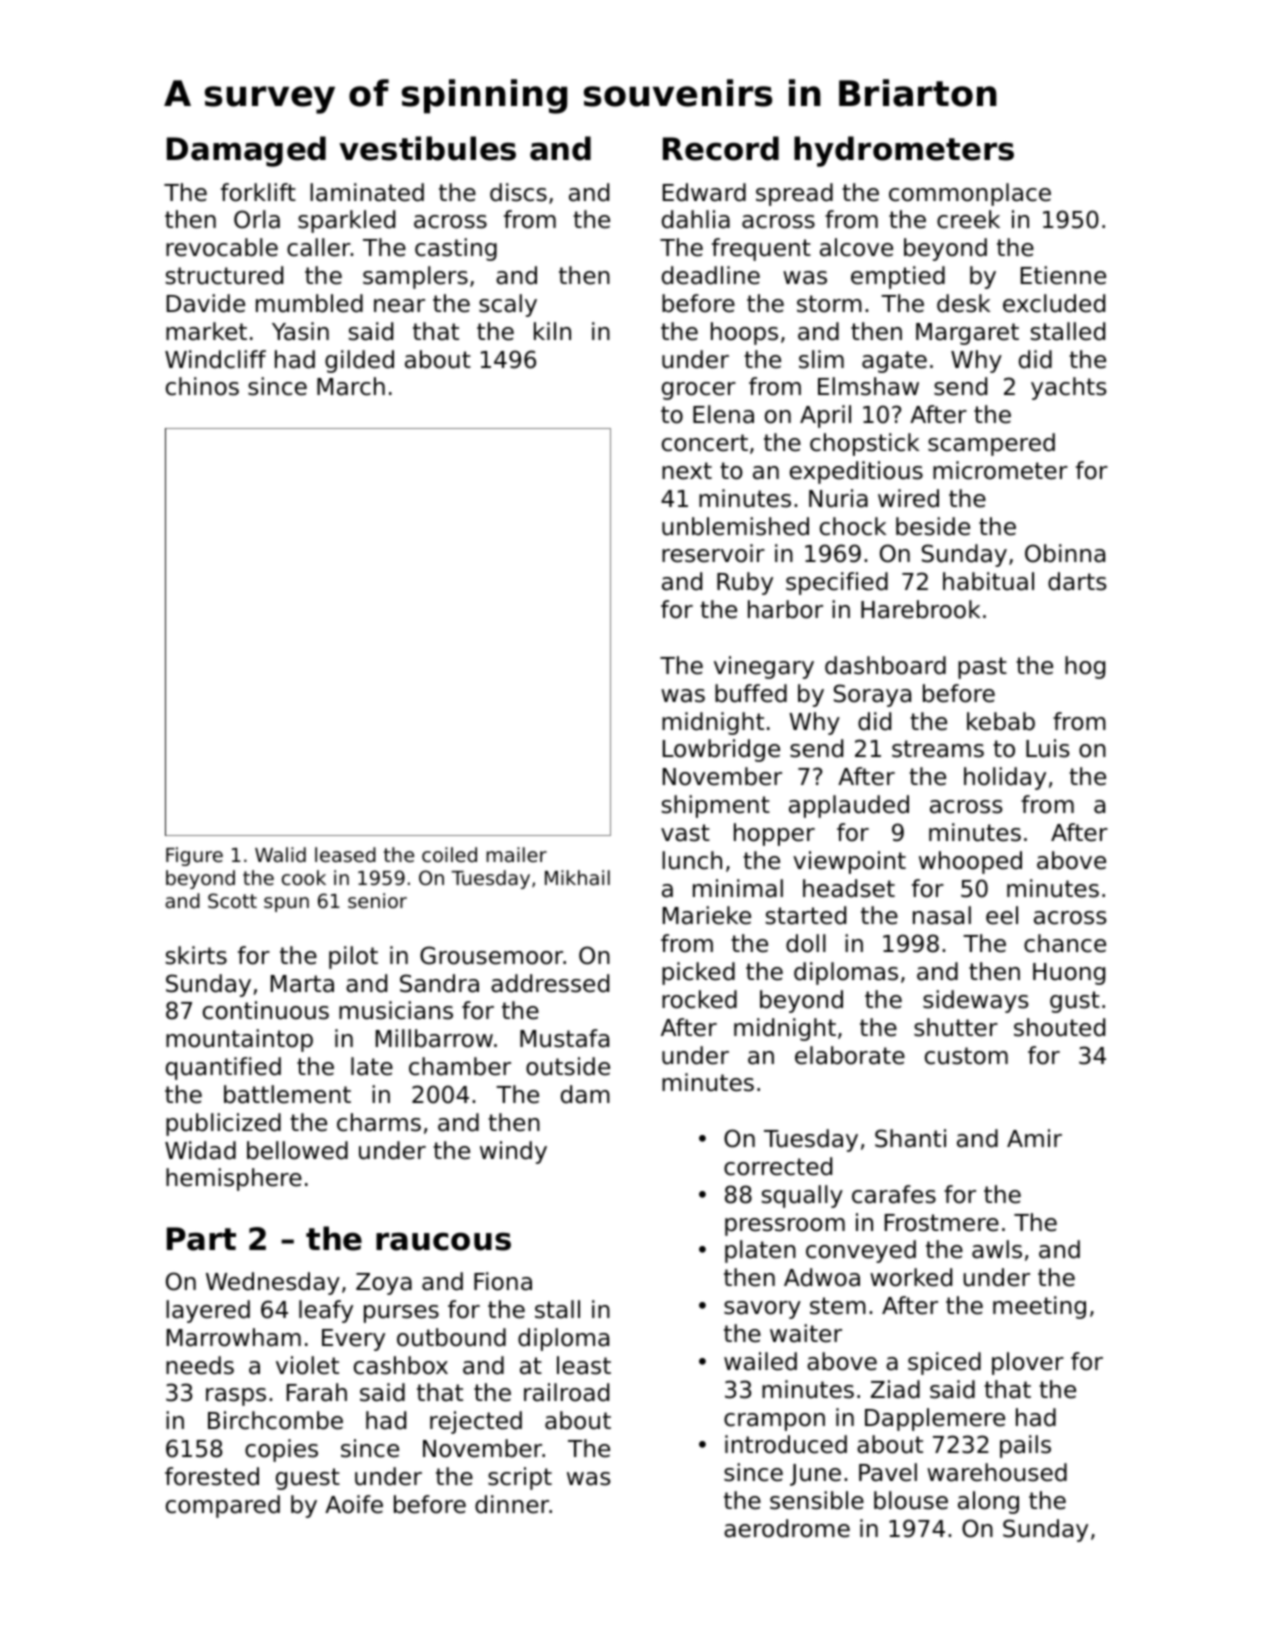 The height and width of the screenshot is (1647, 1272). I want to click on buffed, so click(751, 693).
